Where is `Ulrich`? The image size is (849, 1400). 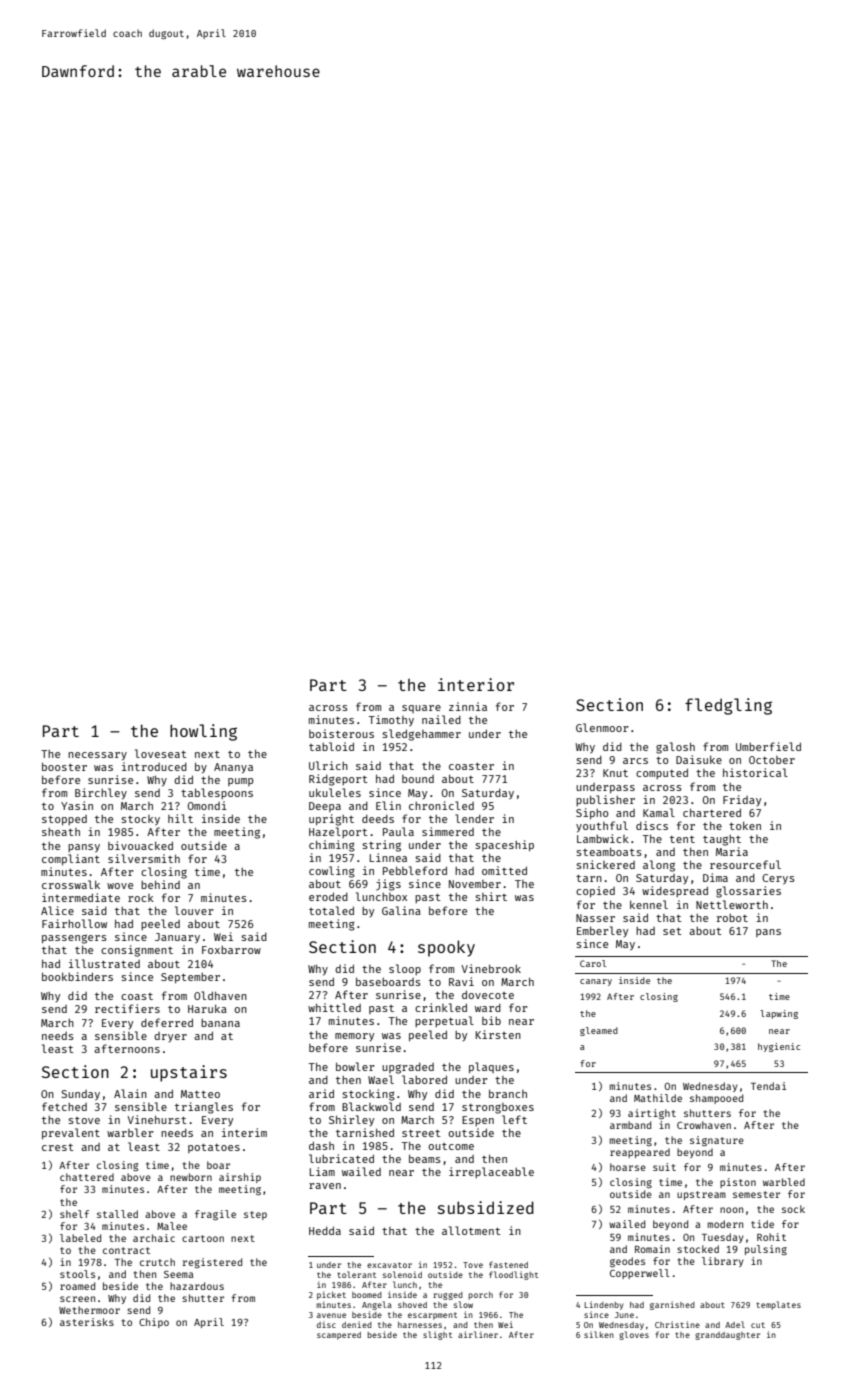 Ulrich is located at coordinates (328, 765).
